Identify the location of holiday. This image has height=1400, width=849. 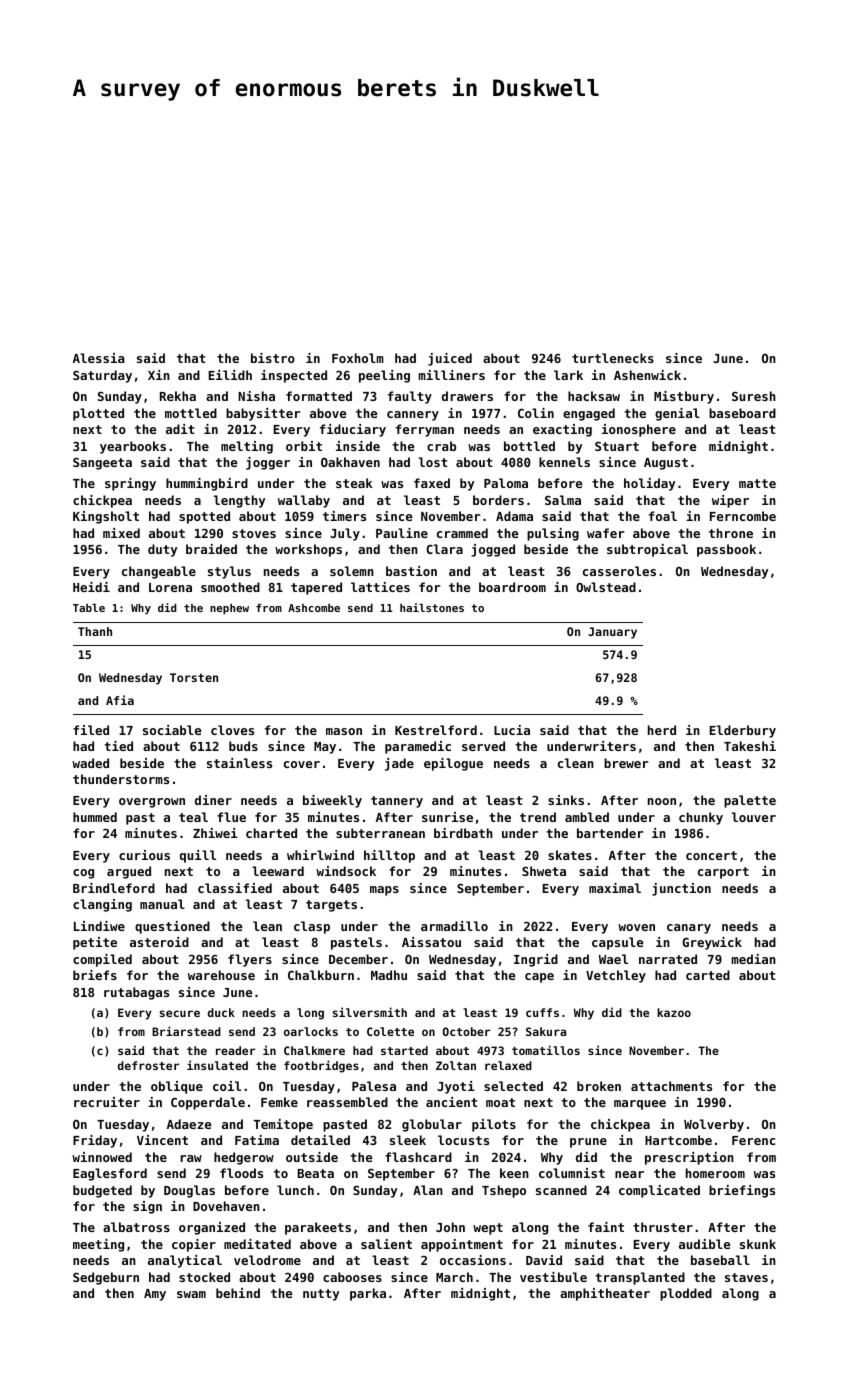
(649, 484).
